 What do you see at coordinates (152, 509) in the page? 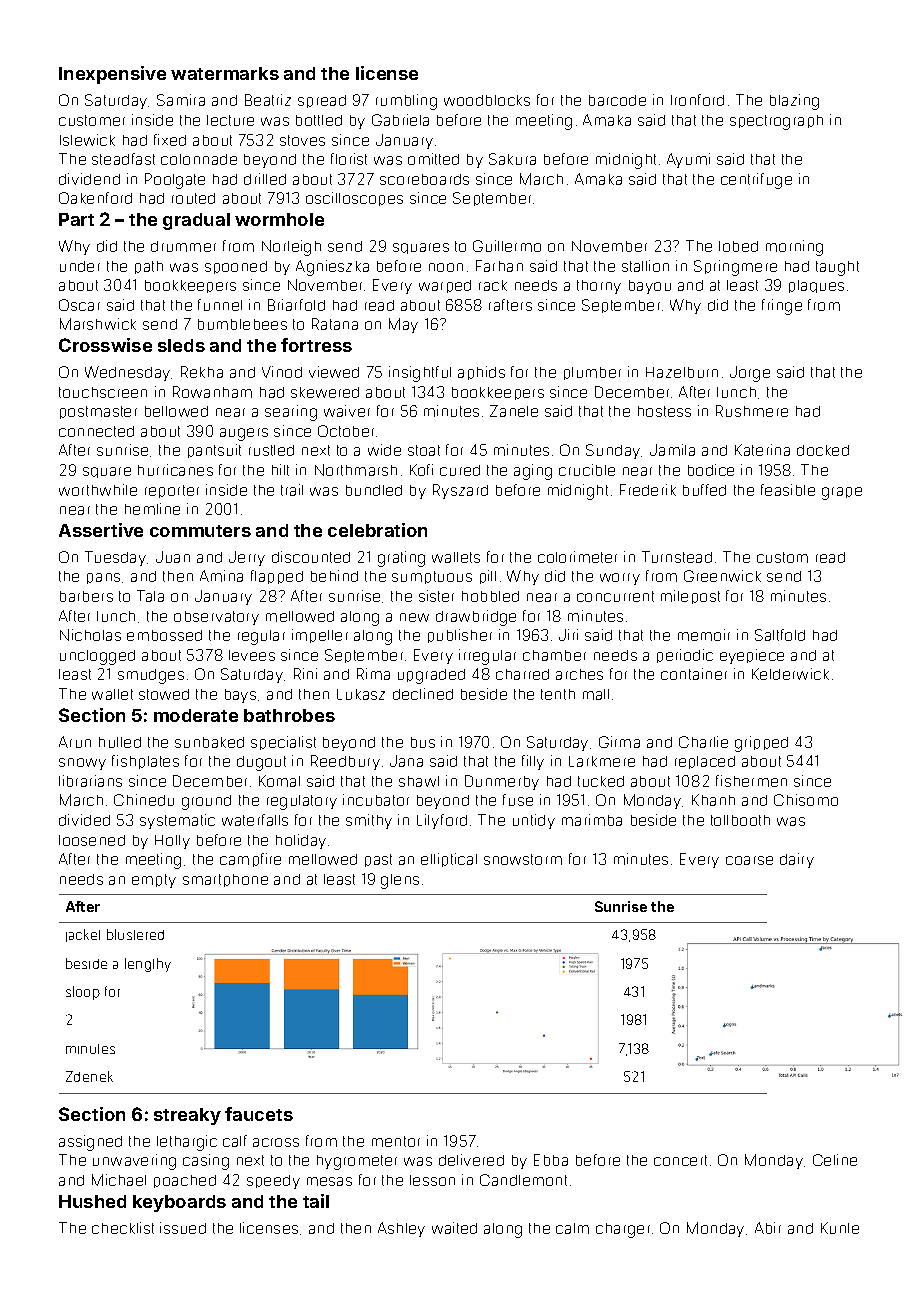
I see `hemline` at bounding box center [152, 509].
